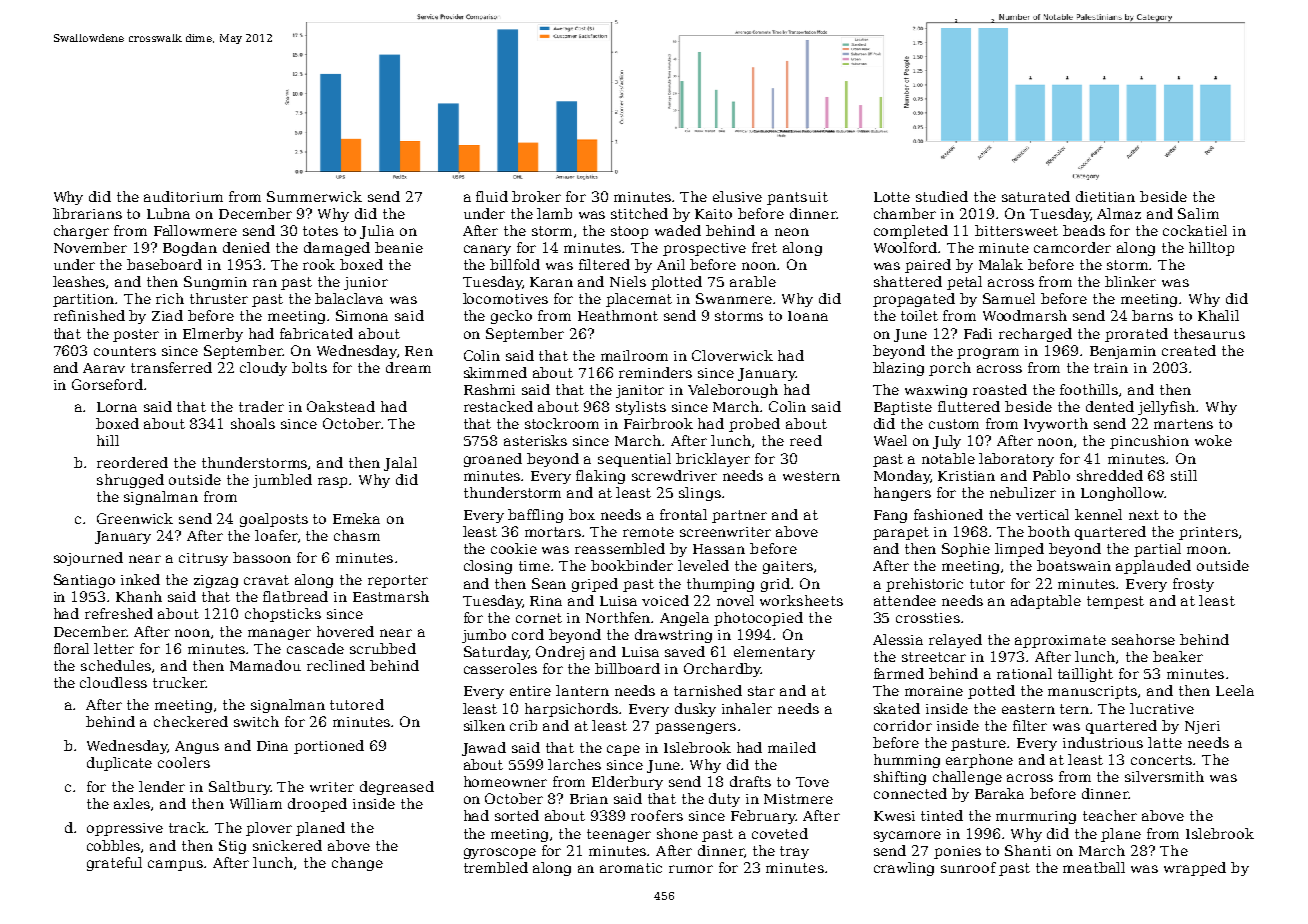 This screenshot has width=1308, height=924. I want to click on wrapped, so click(1195, 869).
